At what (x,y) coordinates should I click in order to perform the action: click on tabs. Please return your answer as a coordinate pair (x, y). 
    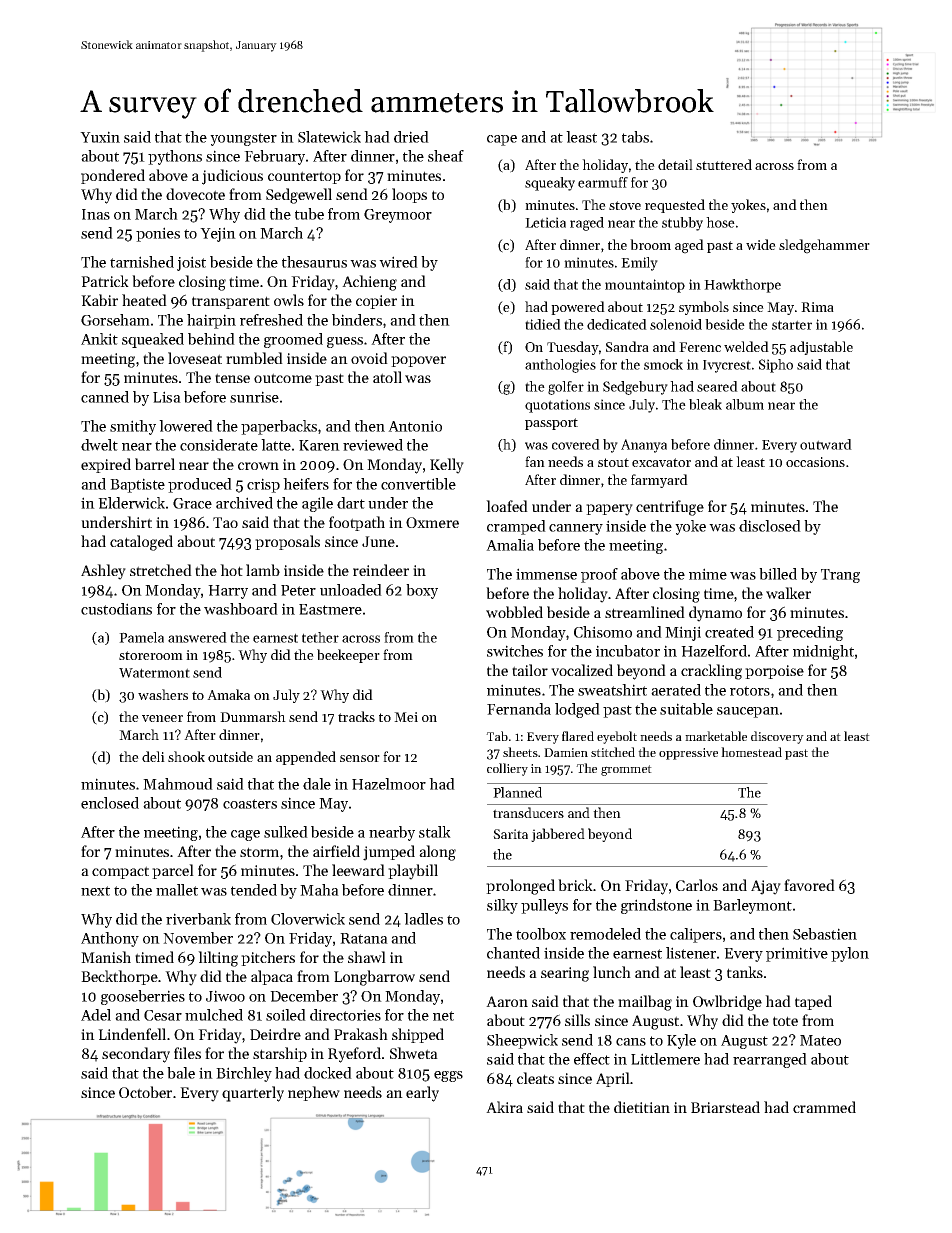
    Looking at the image, I should click on (635, 137).
